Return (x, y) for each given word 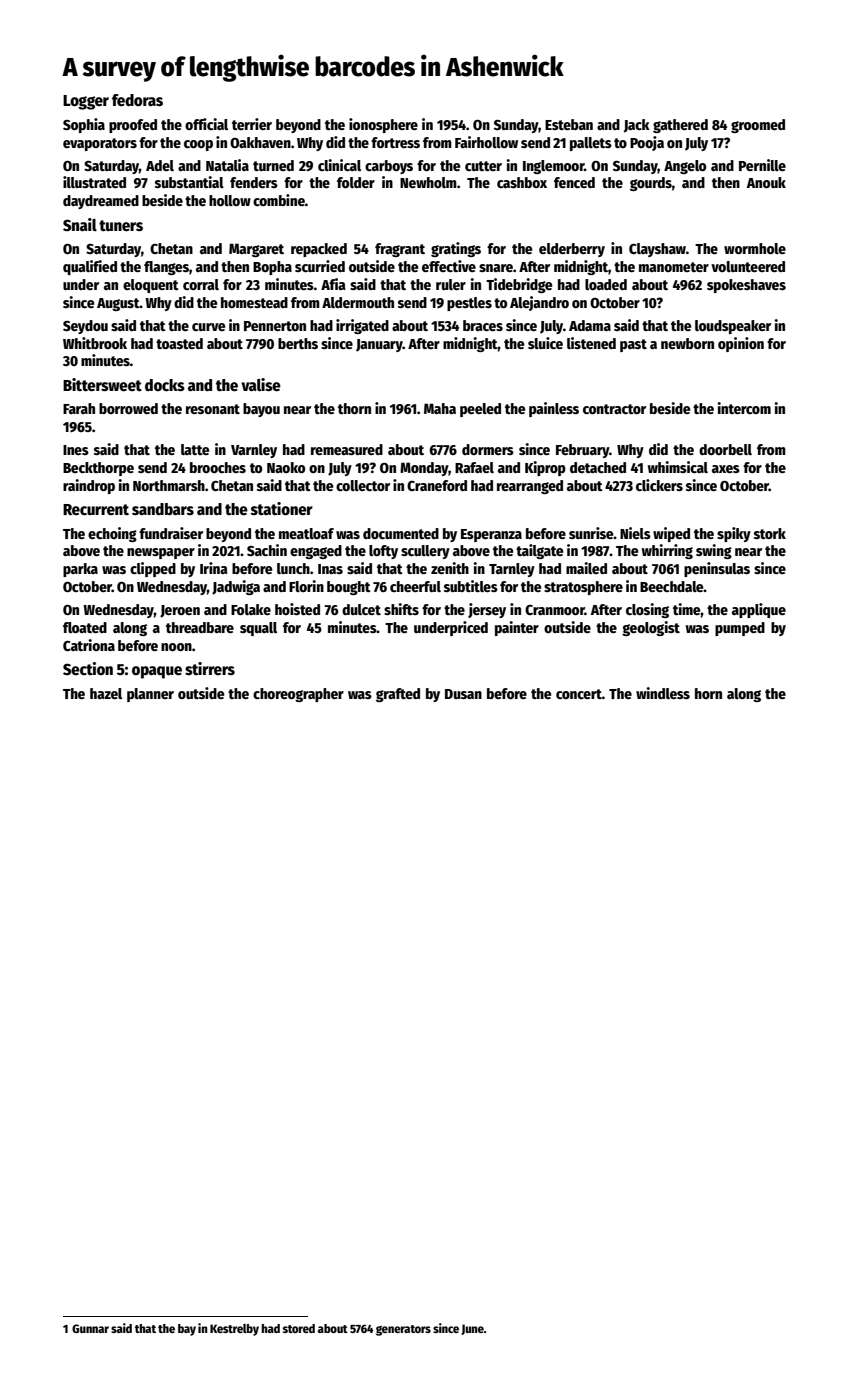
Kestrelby (234, 1330)
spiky (734, 534)
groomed (758, 126)
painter (517, 628)
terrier (252, 124)
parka (80, 570)
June (472, 1329)
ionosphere (383, 125)
